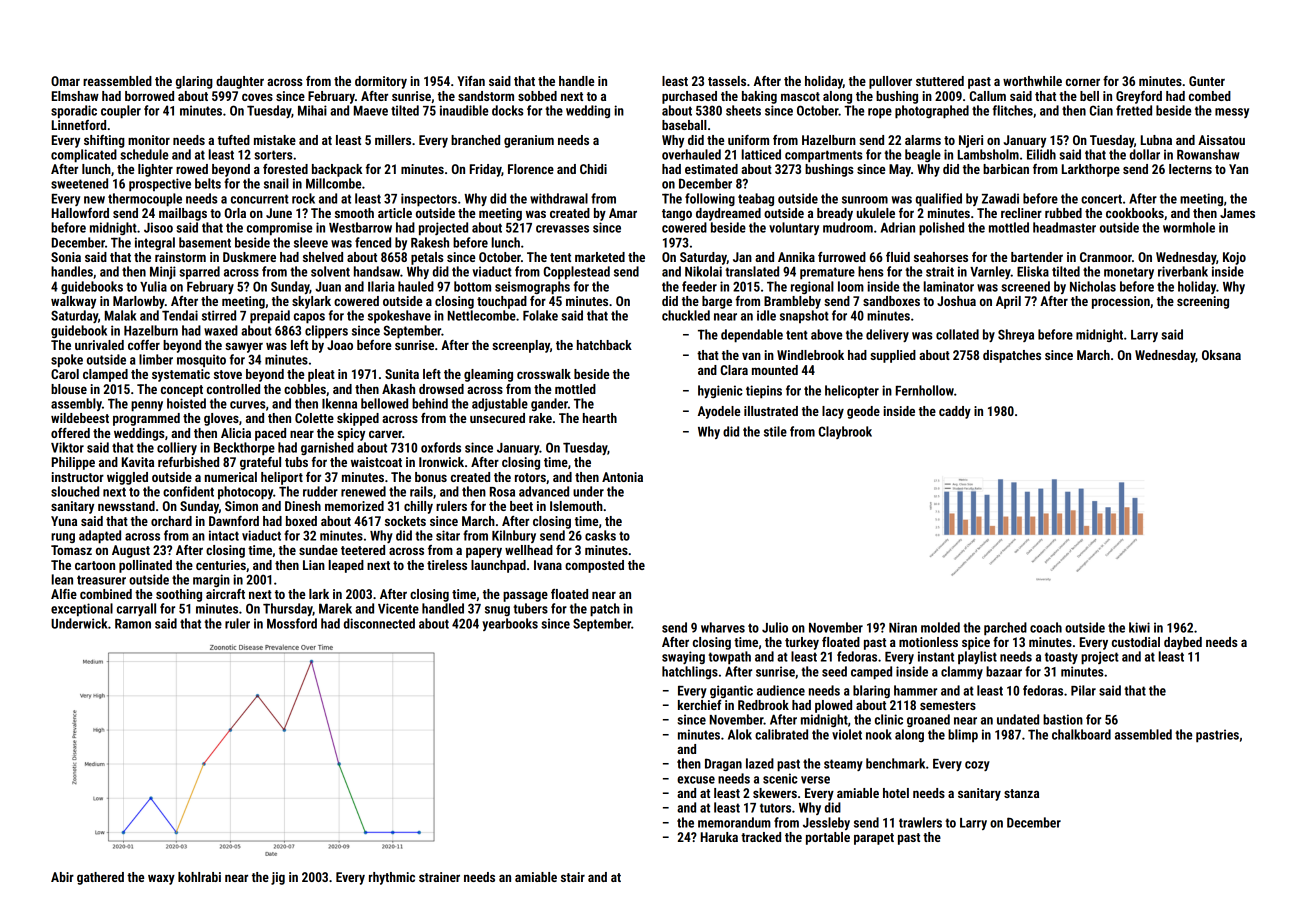 This document has height=924, width=1308. What do you see at coordinates (205, 242) in the document?
I see `basement` at bounding box center [205, 242].
